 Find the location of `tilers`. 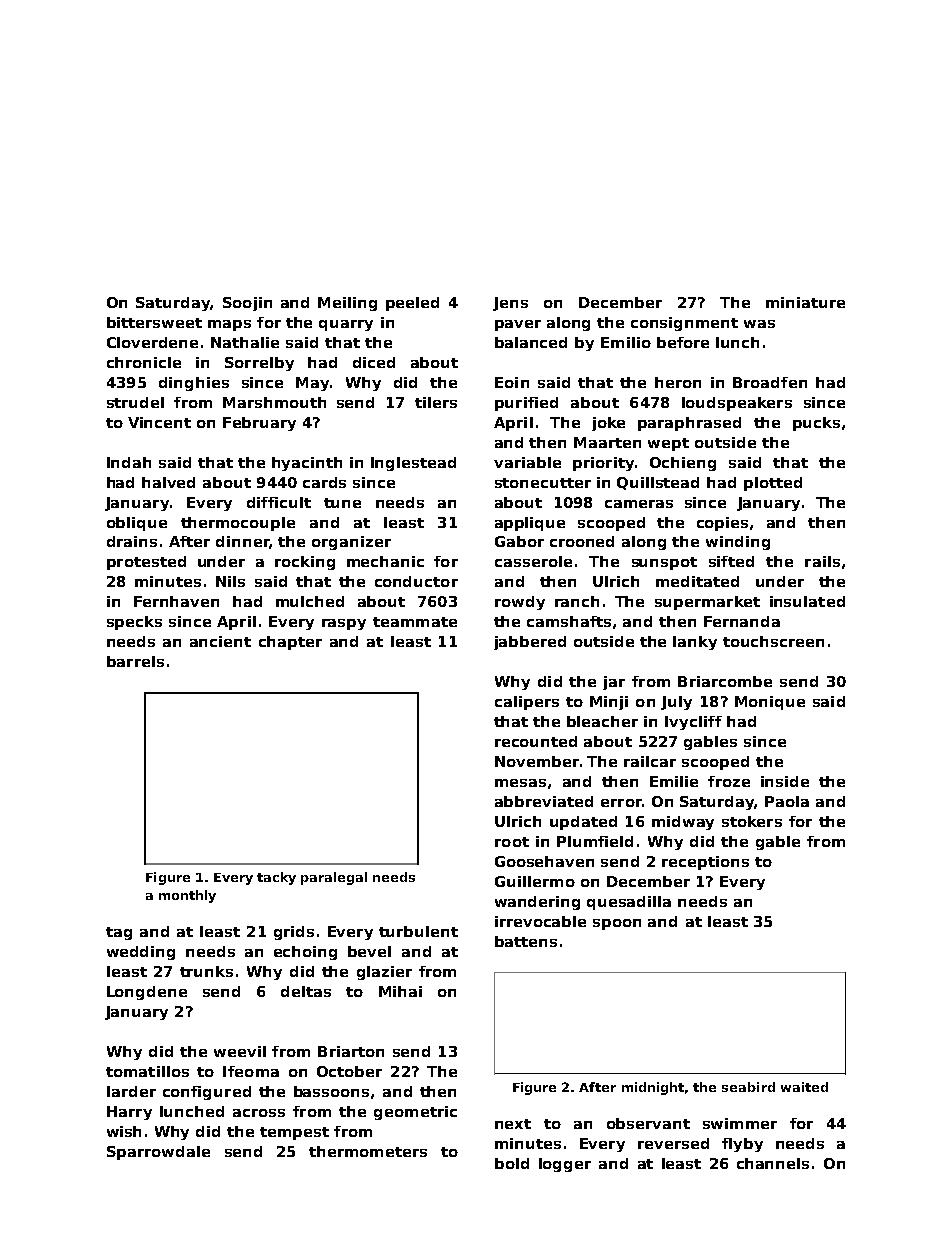

tilers is located at coordinates (436, 402).
